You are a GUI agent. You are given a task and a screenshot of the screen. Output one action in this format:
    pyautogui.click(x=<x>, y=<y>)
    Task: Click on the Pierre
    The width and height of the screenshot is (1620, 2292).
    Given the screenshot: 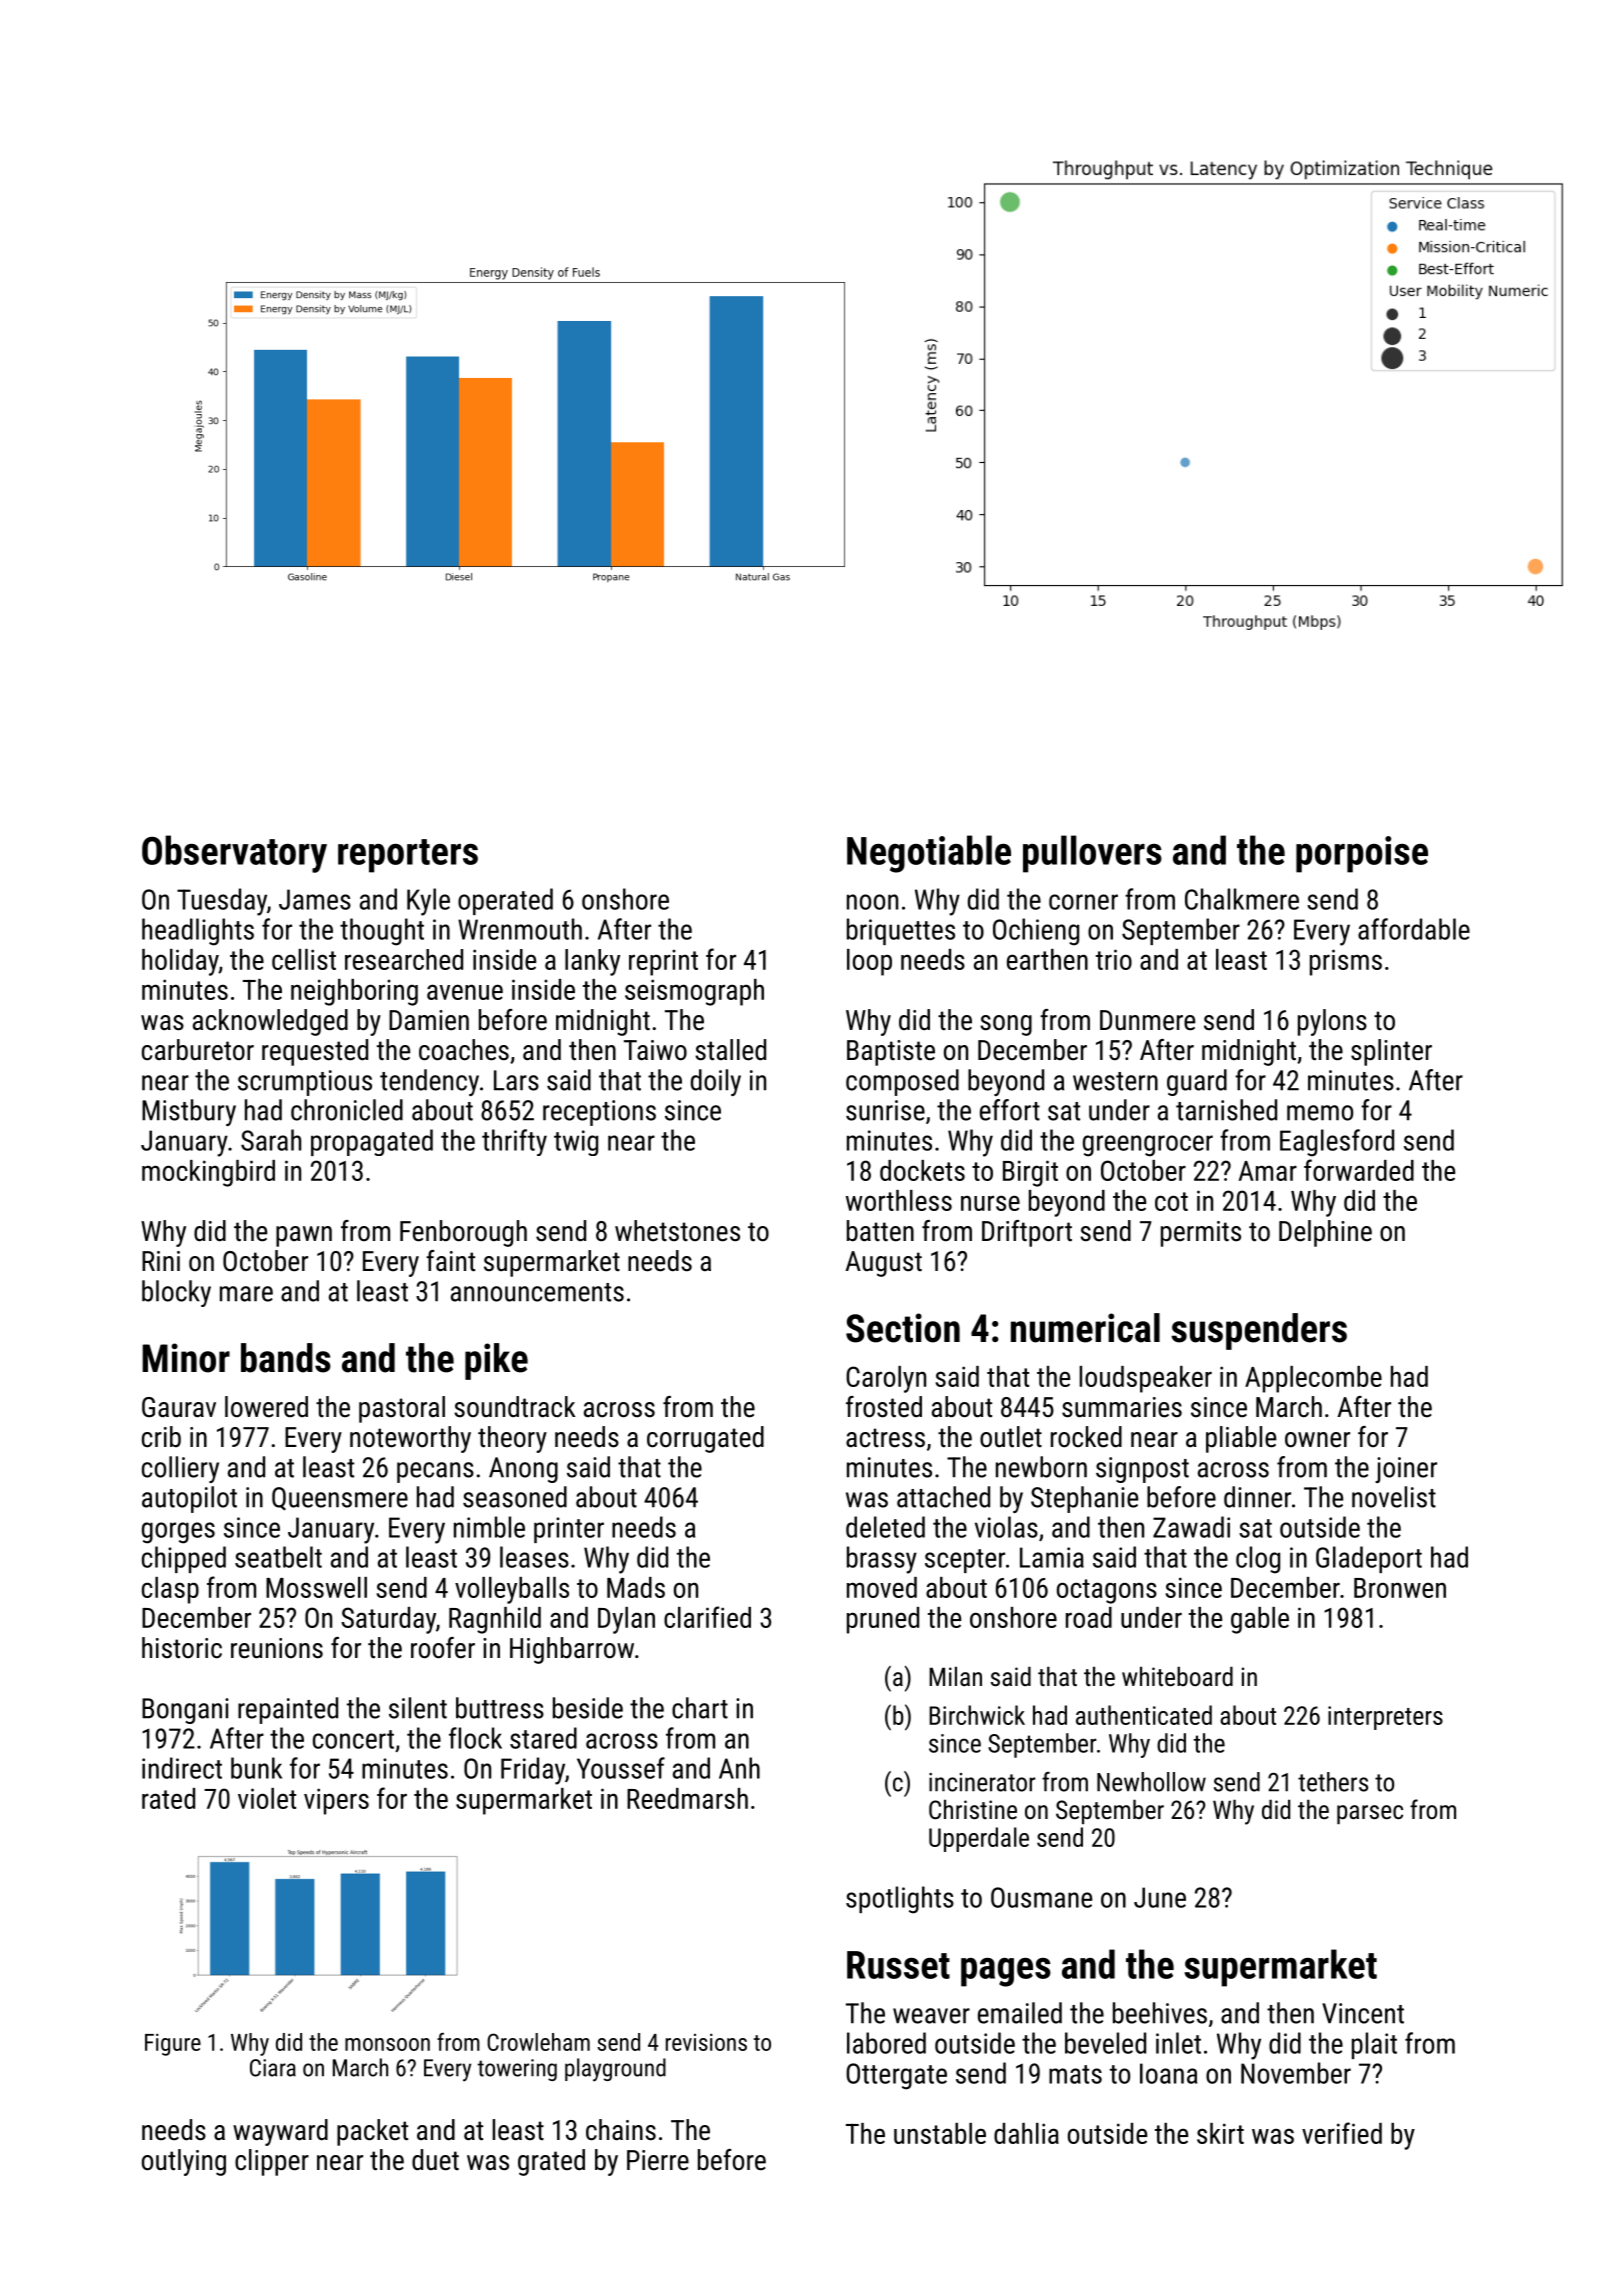 What is the action you would take?
    pyautogui.click(x=658, y=2160)
